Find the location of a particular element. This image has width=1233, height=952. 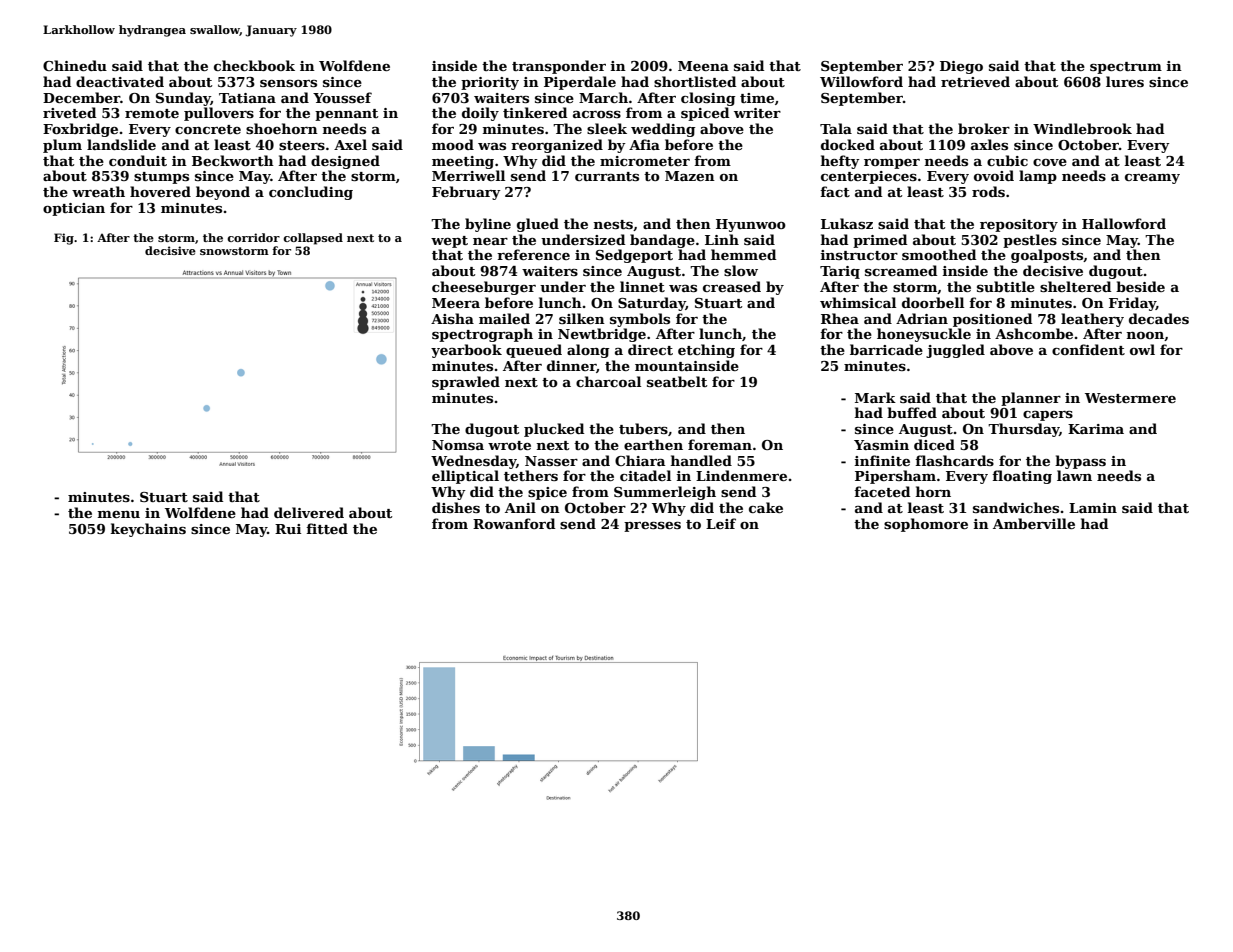

decades is located at coordinates (1159, 318).
